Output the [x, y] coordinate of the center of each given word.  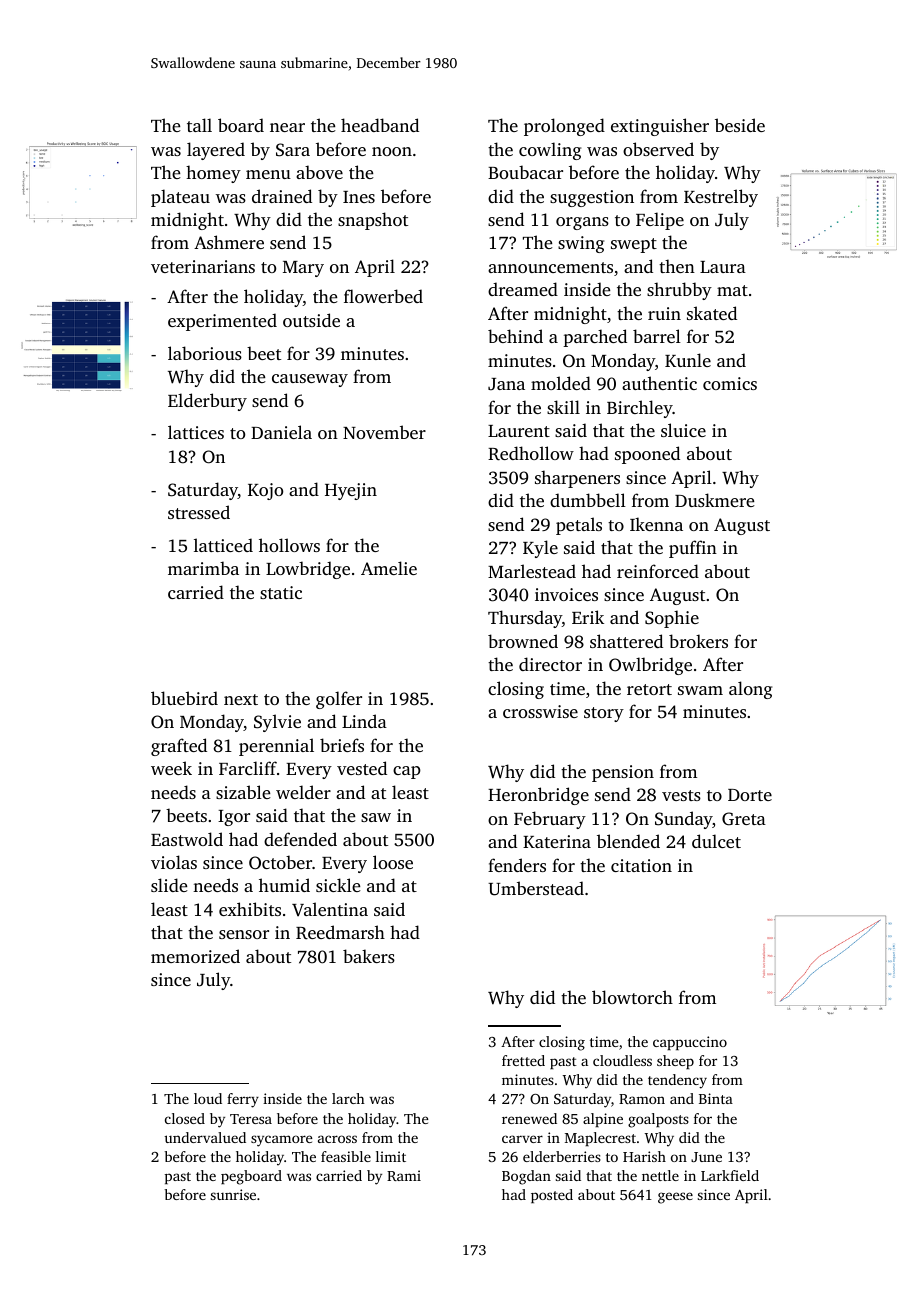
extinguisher [660, 127]
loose [393, 862]
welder [303, 792]
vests [681, 795]
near [287, 127]
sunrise [233, 1194]
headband [380, 125]
